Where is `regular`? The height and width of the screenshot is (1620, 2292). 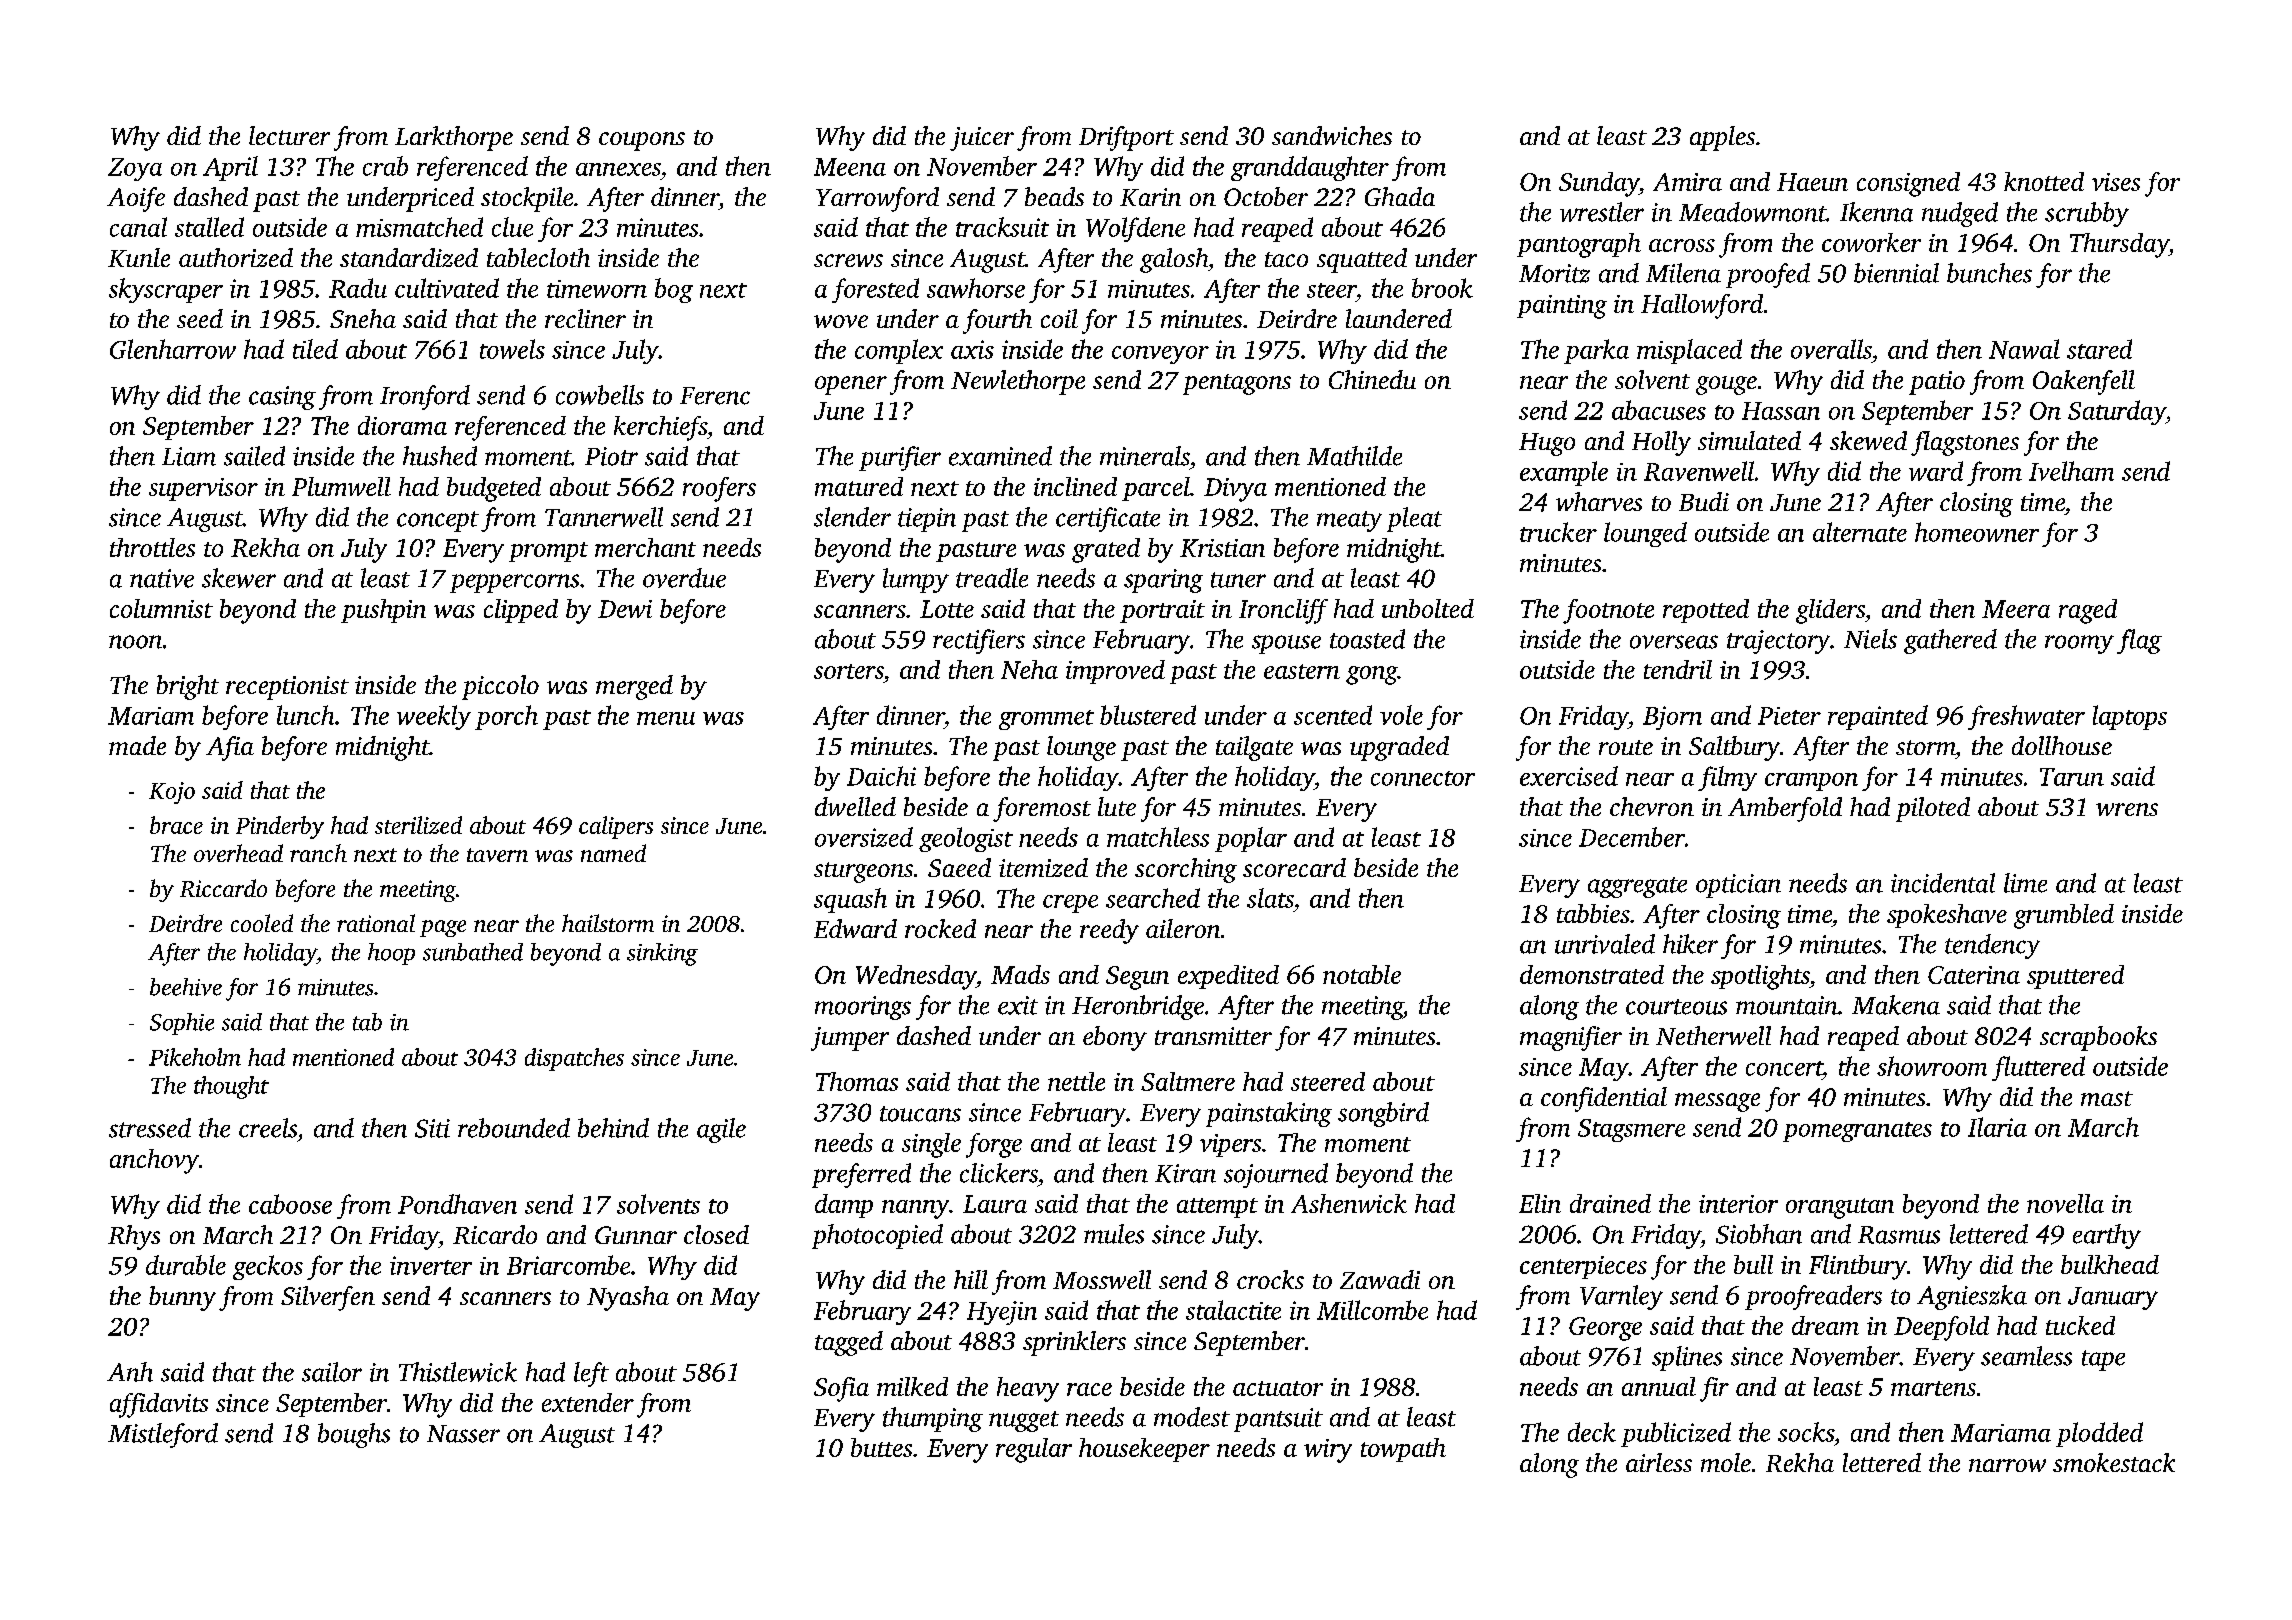
regular is located at coordinates (1034, 1450).
